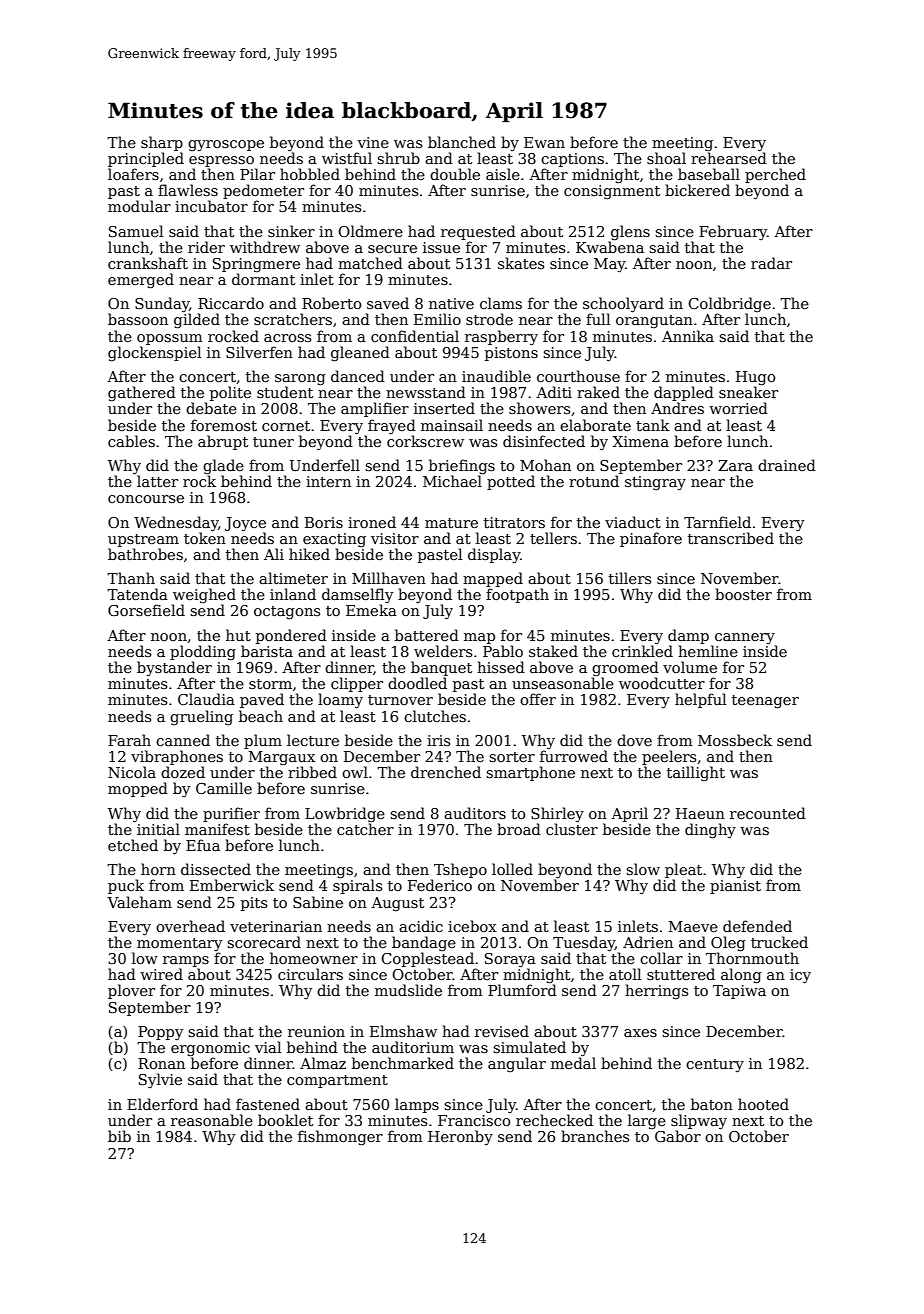  I want to click on Valeham, so click(139, 902).
